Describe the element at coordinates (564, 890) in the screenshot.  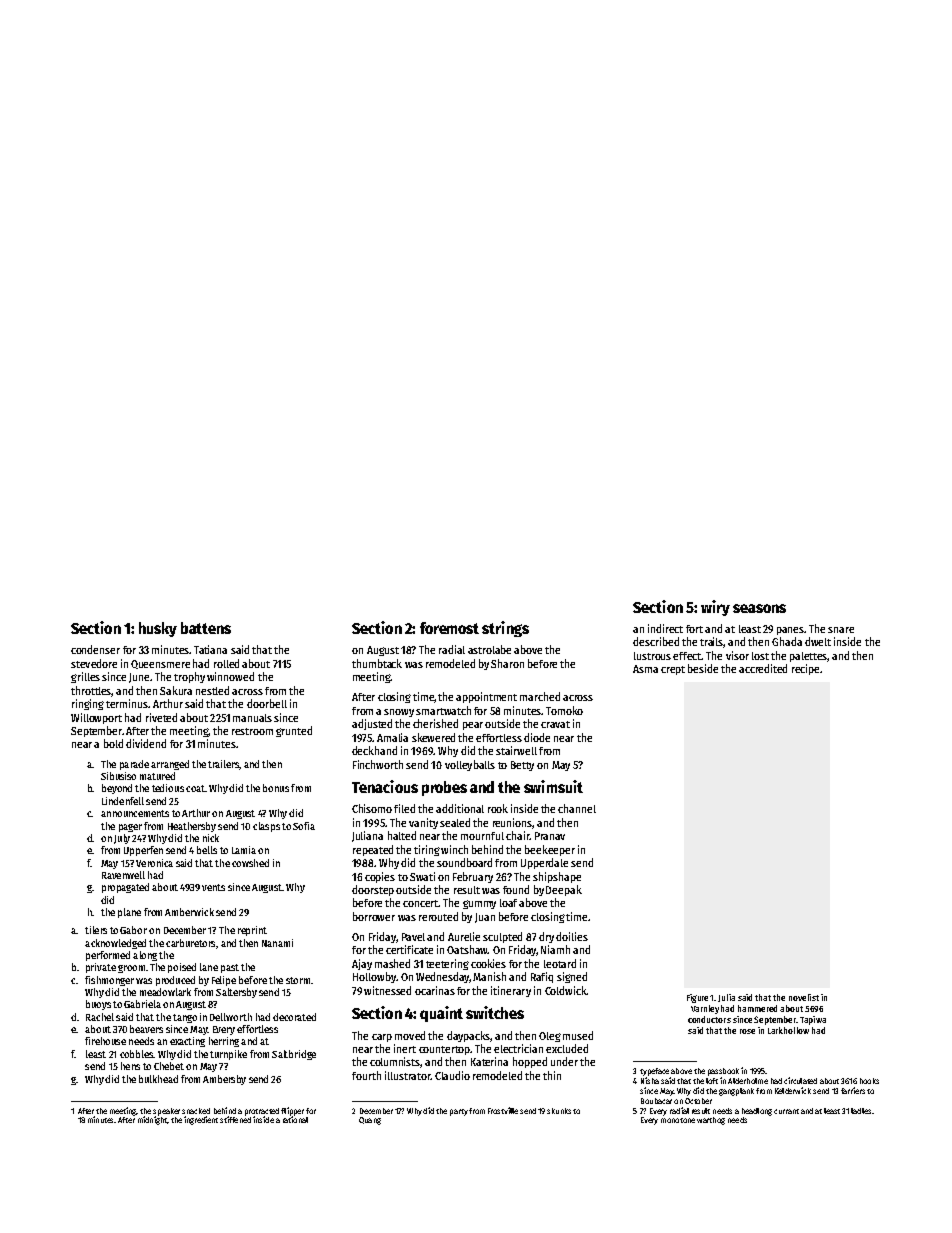
I see `Deepak` at that location.
